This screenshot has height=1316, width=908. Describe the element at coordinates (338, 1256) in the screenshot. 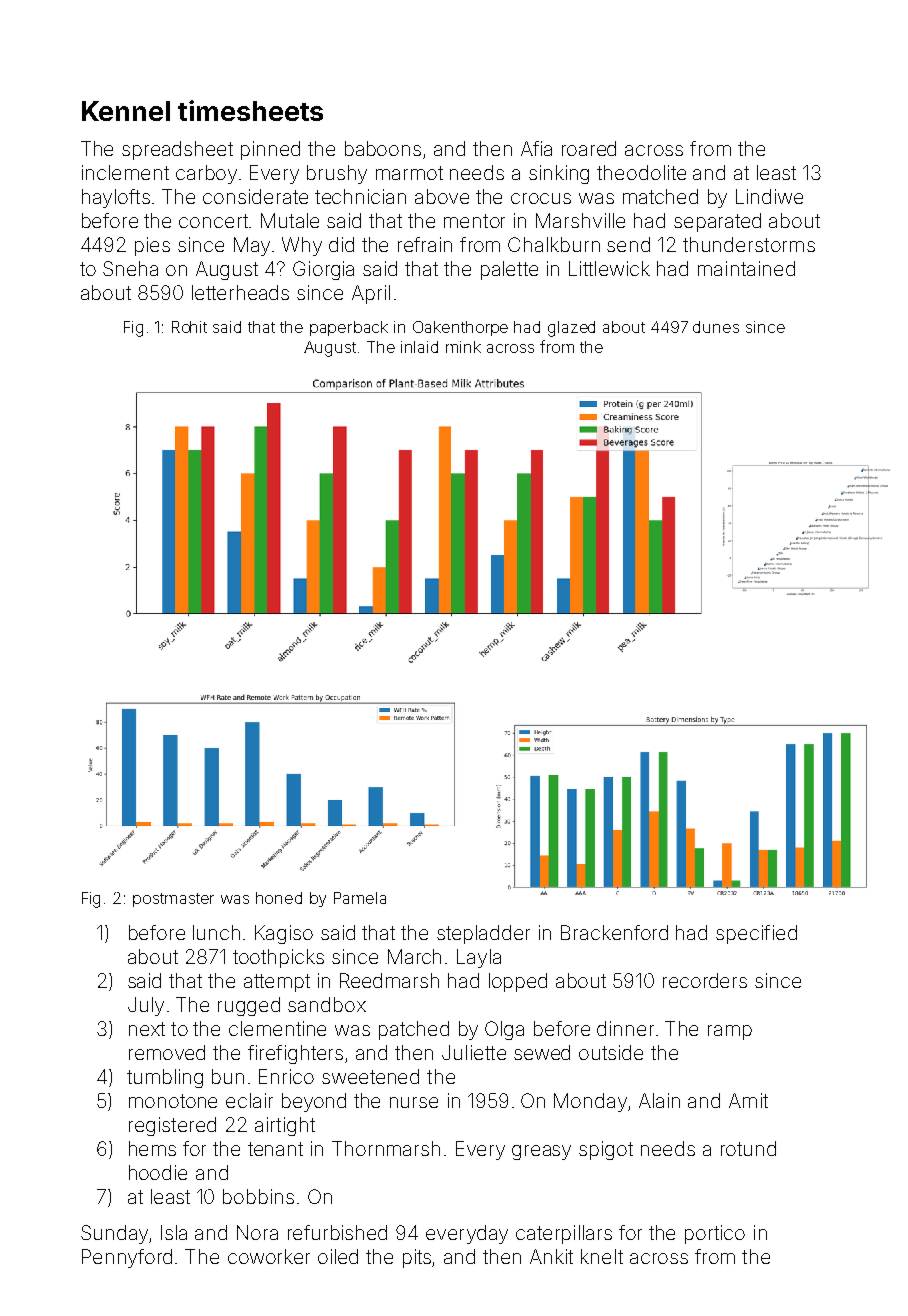

I see `oiled` at that location.
